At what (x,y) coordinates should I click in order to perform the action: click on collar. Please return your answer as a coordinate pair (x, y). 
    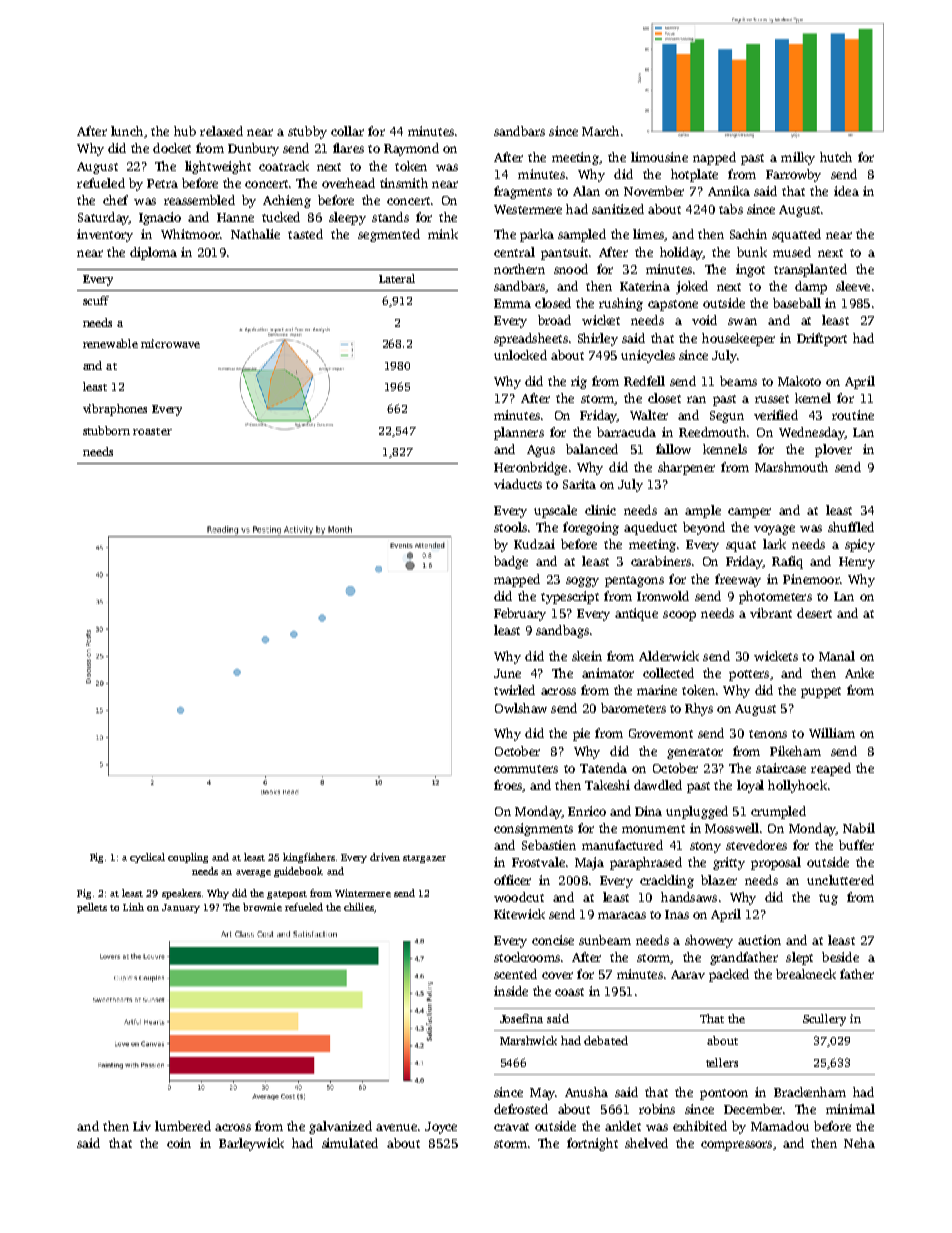
    Looking at the image, I should click on (347, 131).
